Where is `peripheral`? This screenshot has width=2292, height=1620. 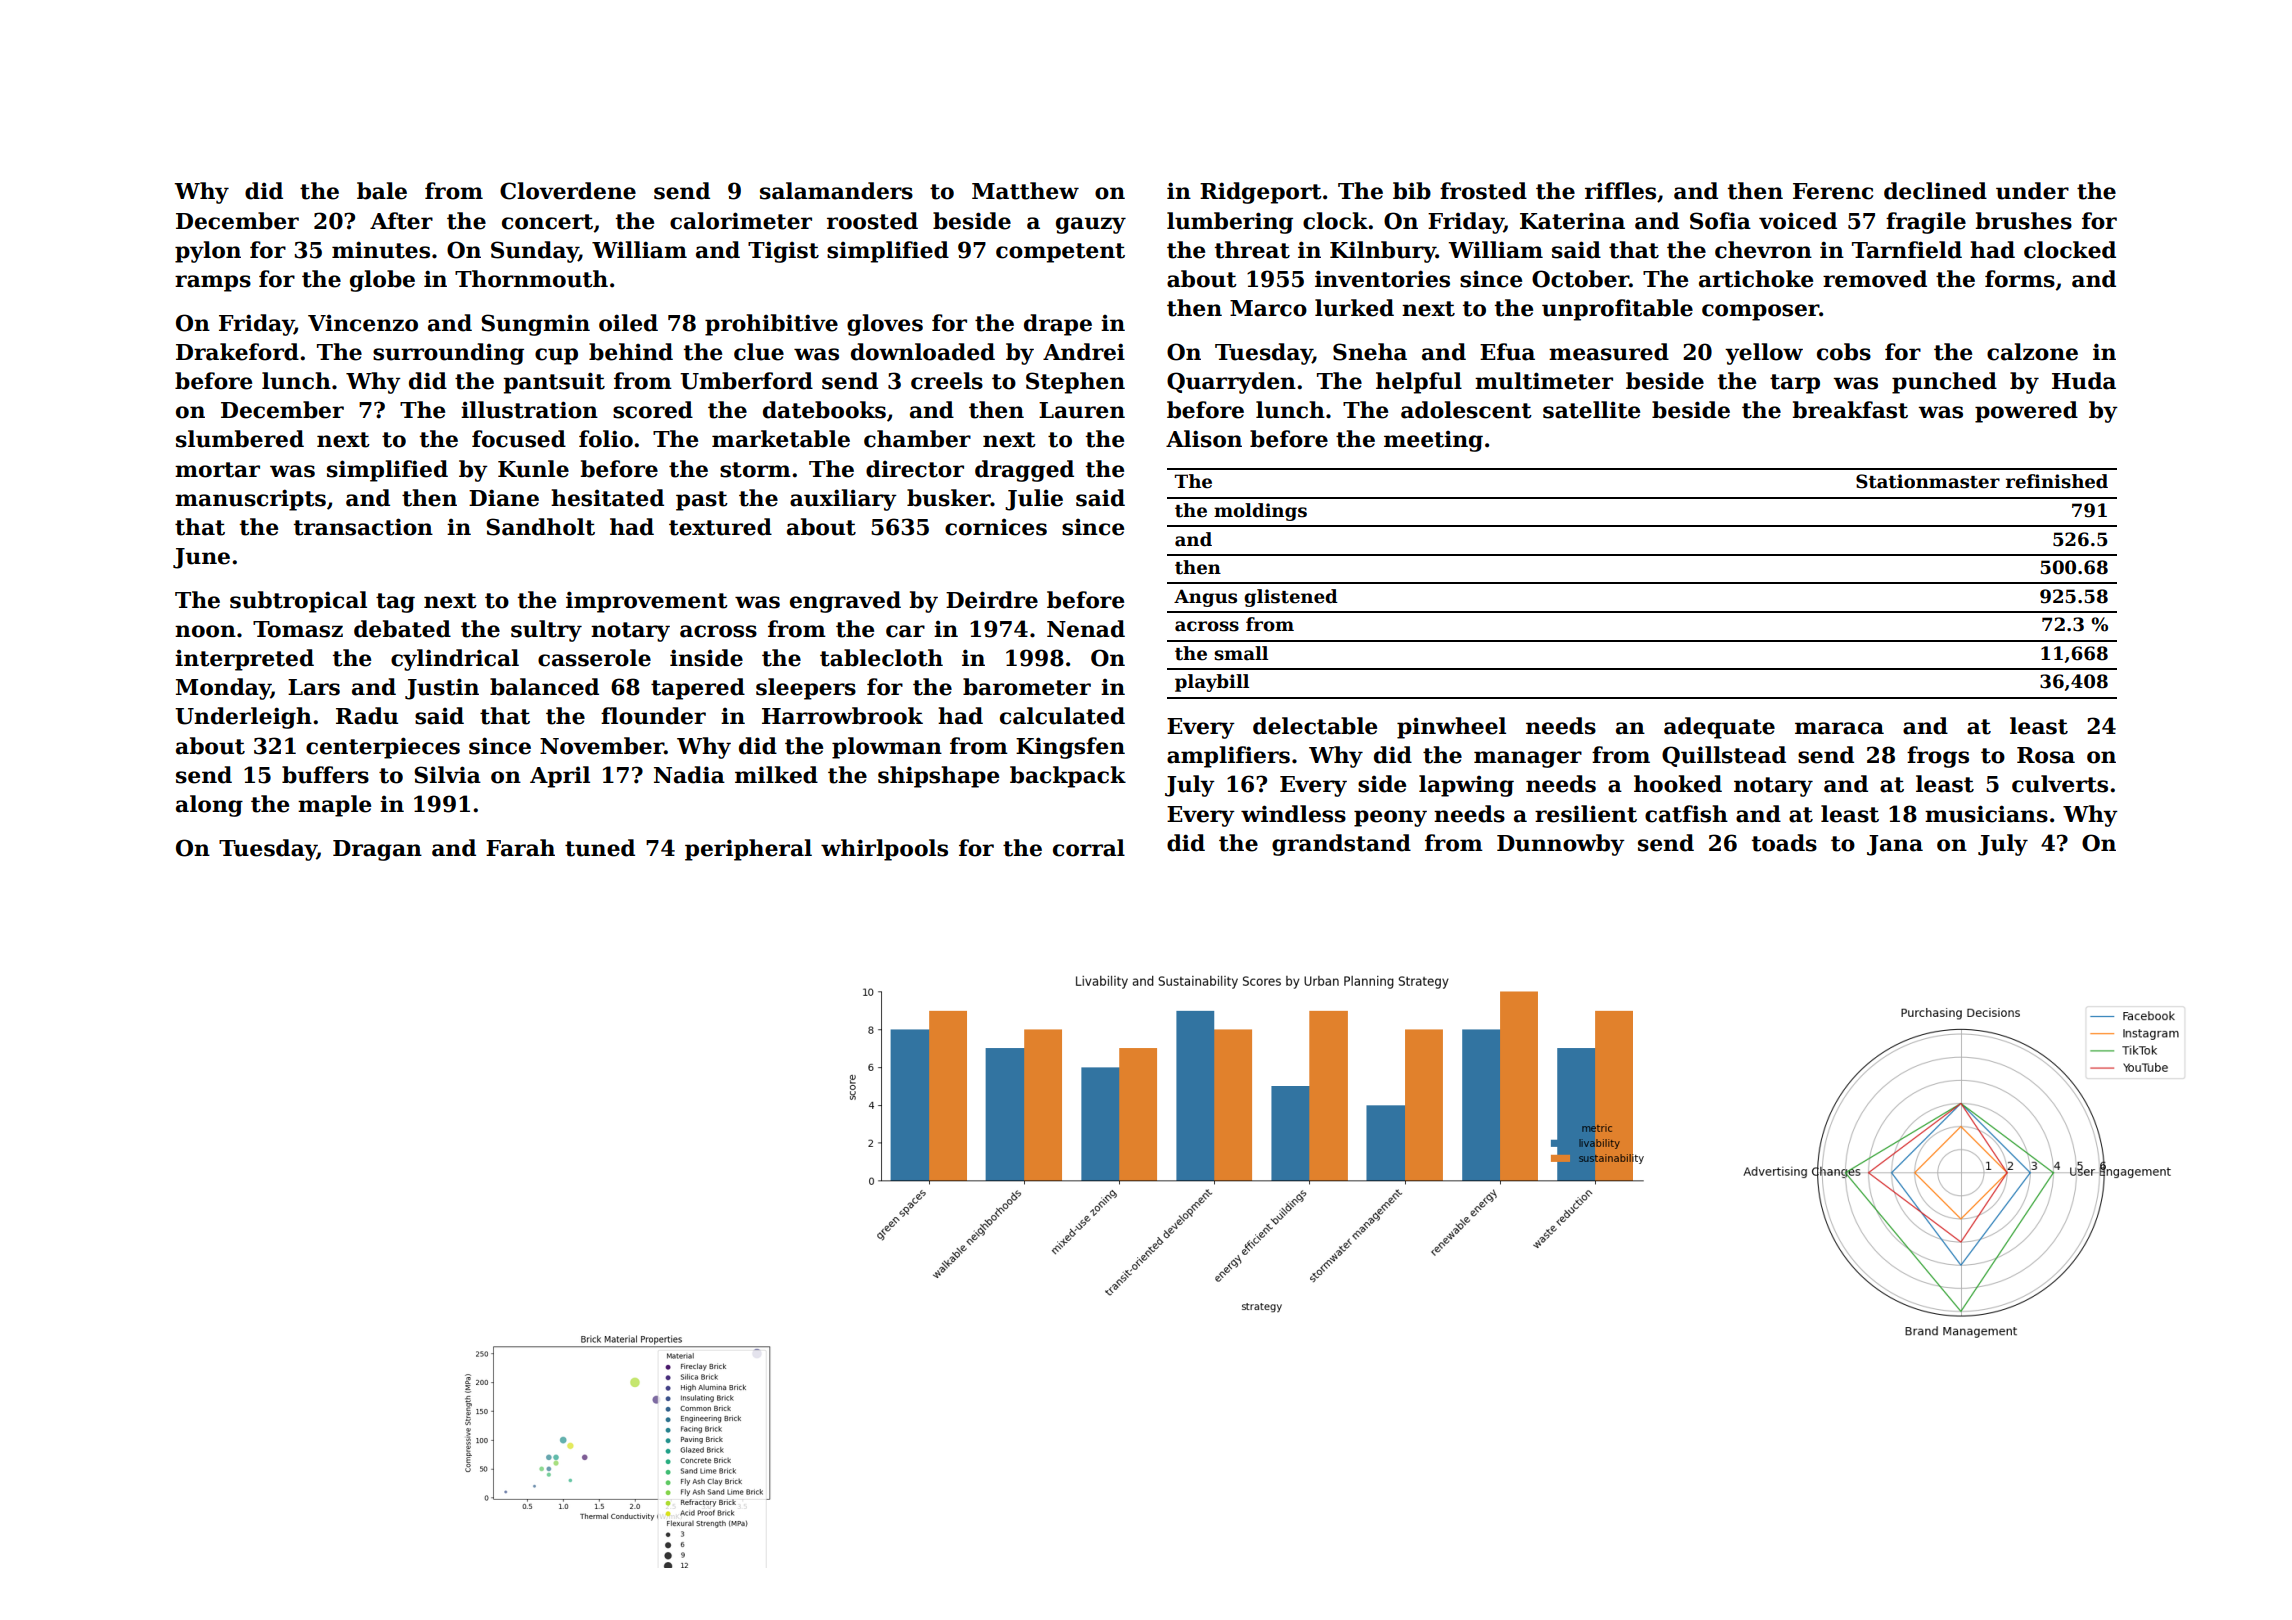
peripheral is located at coordinates (748, 850).
